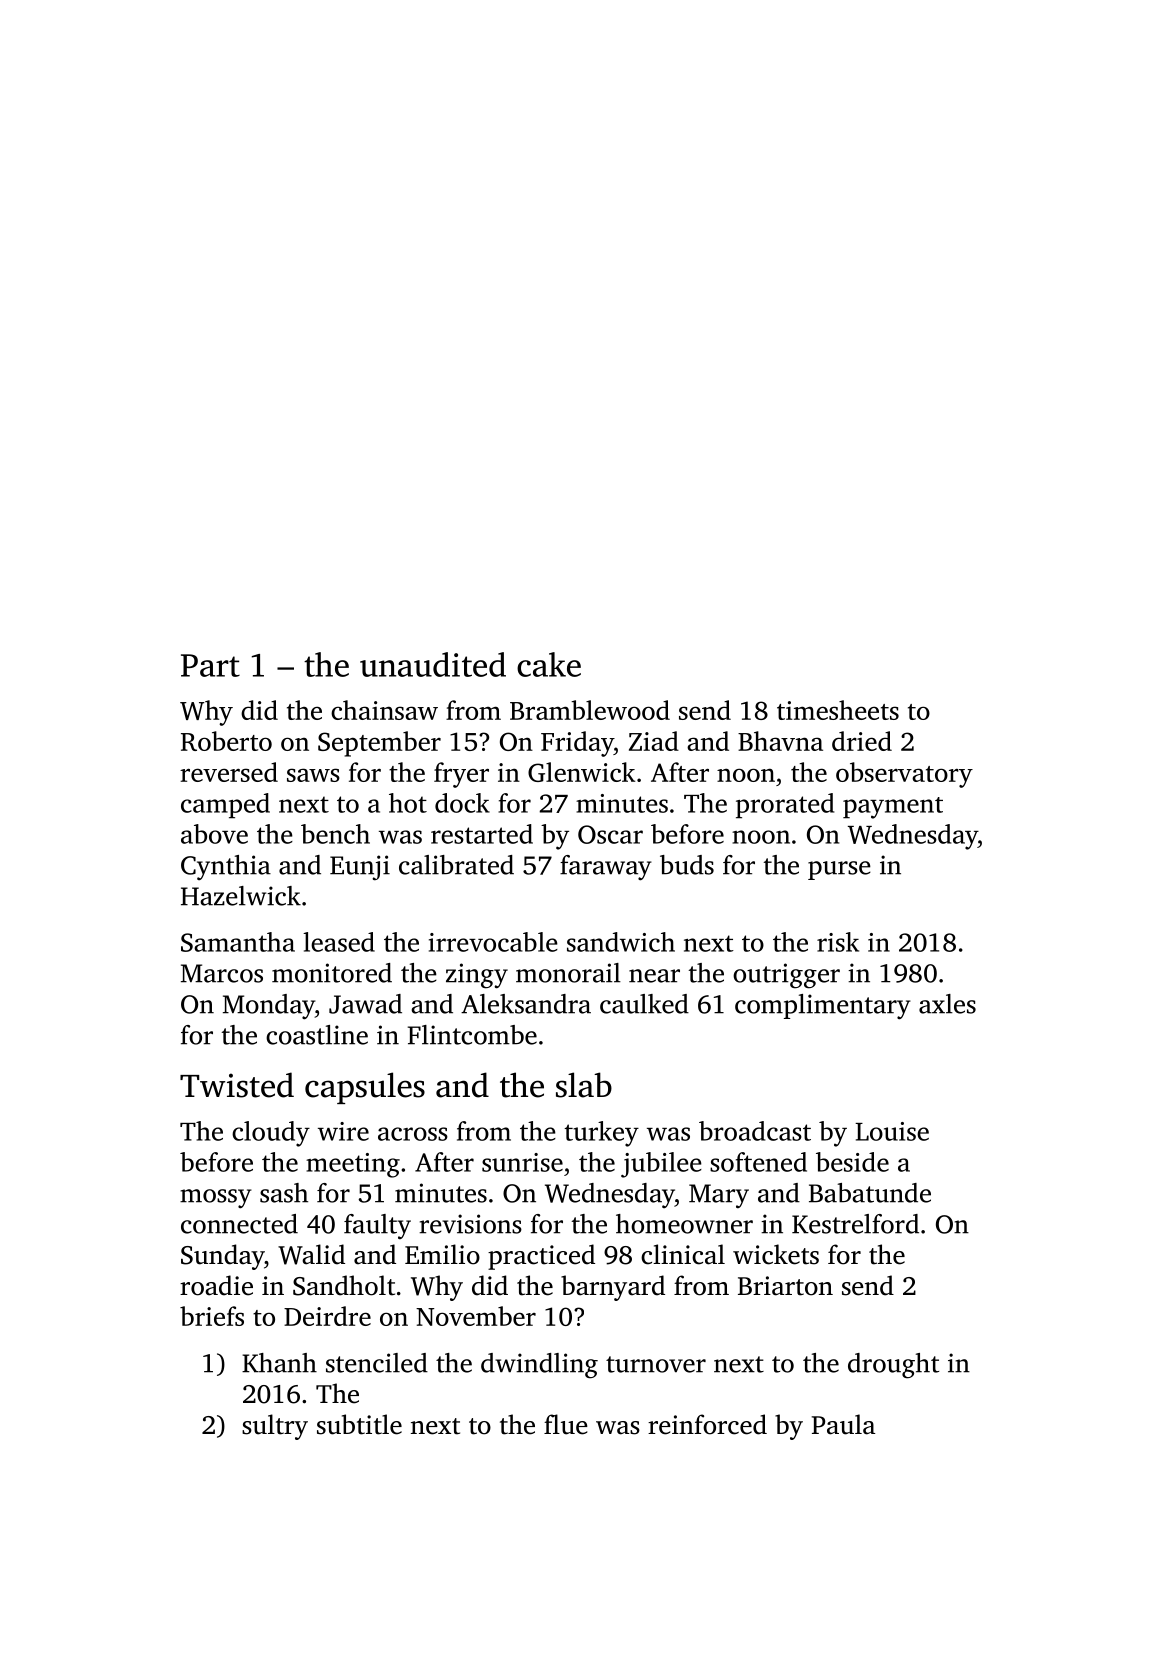 This image has height=1654, width=1165. Describe the element at coordinates (661, 1165) in the image. I see `jubilee` at that location.
